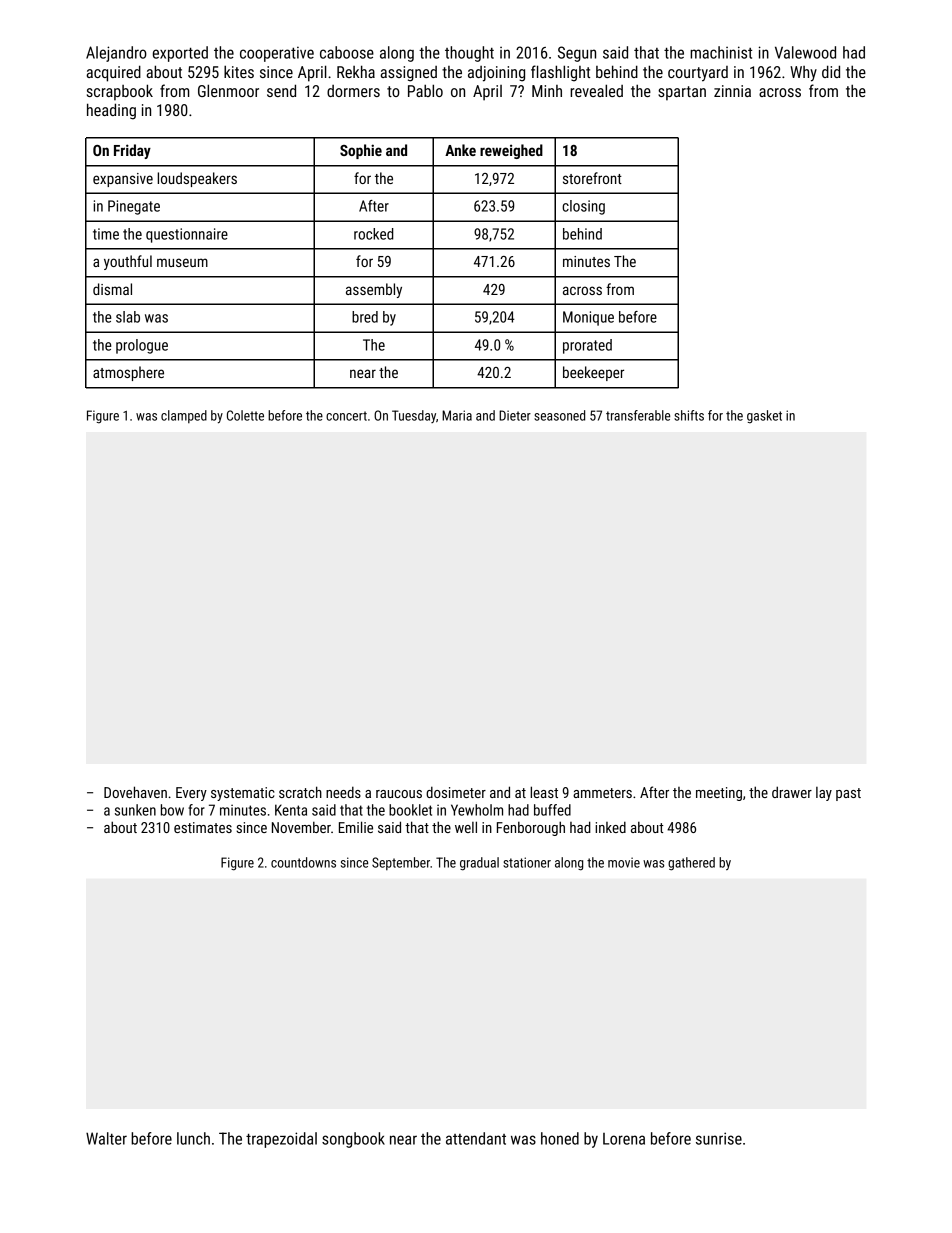  Describe the element at coordinates (184, 416) in the screenshot. I see `clamped` at that location.
